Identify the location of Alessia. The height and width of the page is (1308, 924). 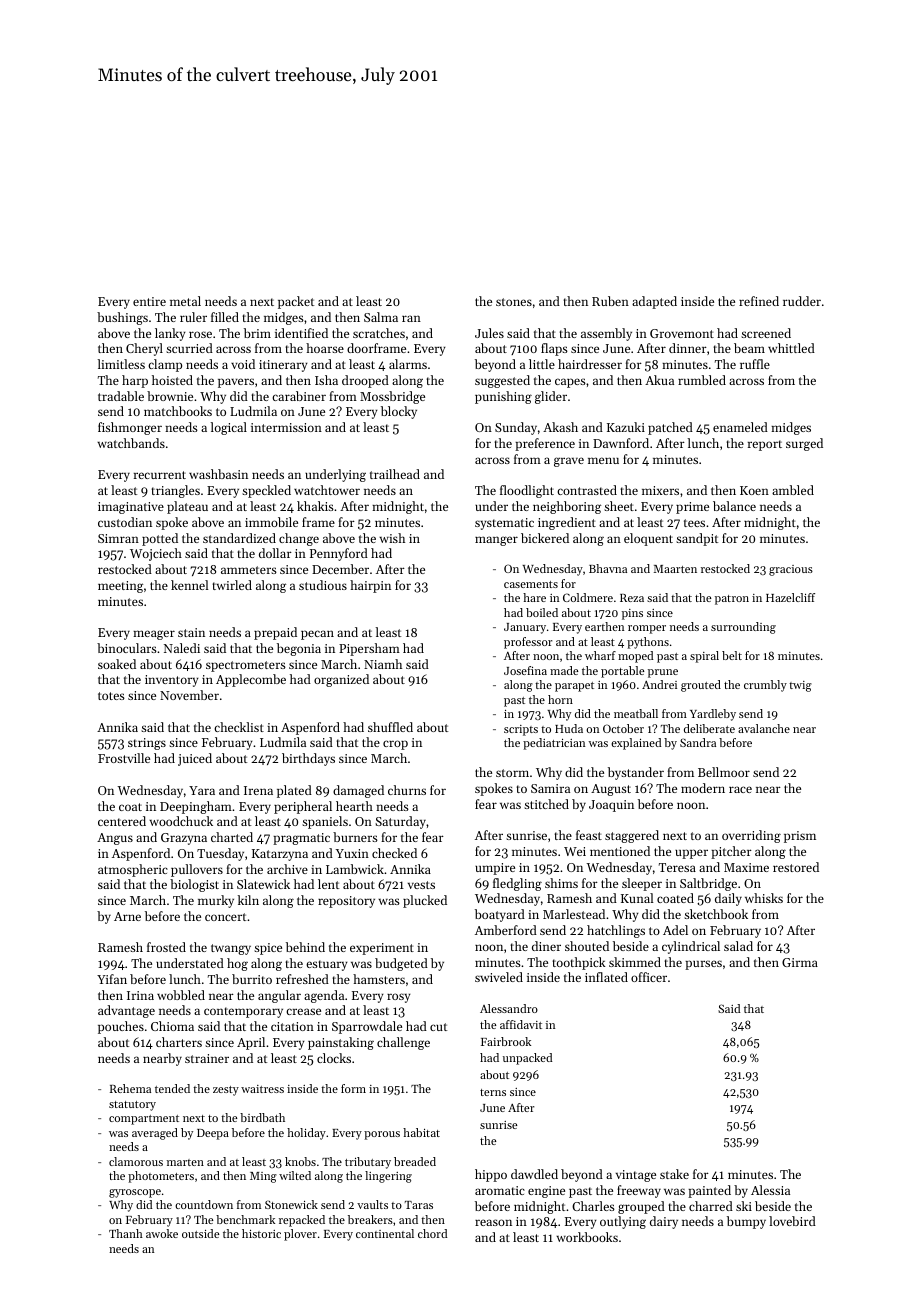
(770, 1190).
